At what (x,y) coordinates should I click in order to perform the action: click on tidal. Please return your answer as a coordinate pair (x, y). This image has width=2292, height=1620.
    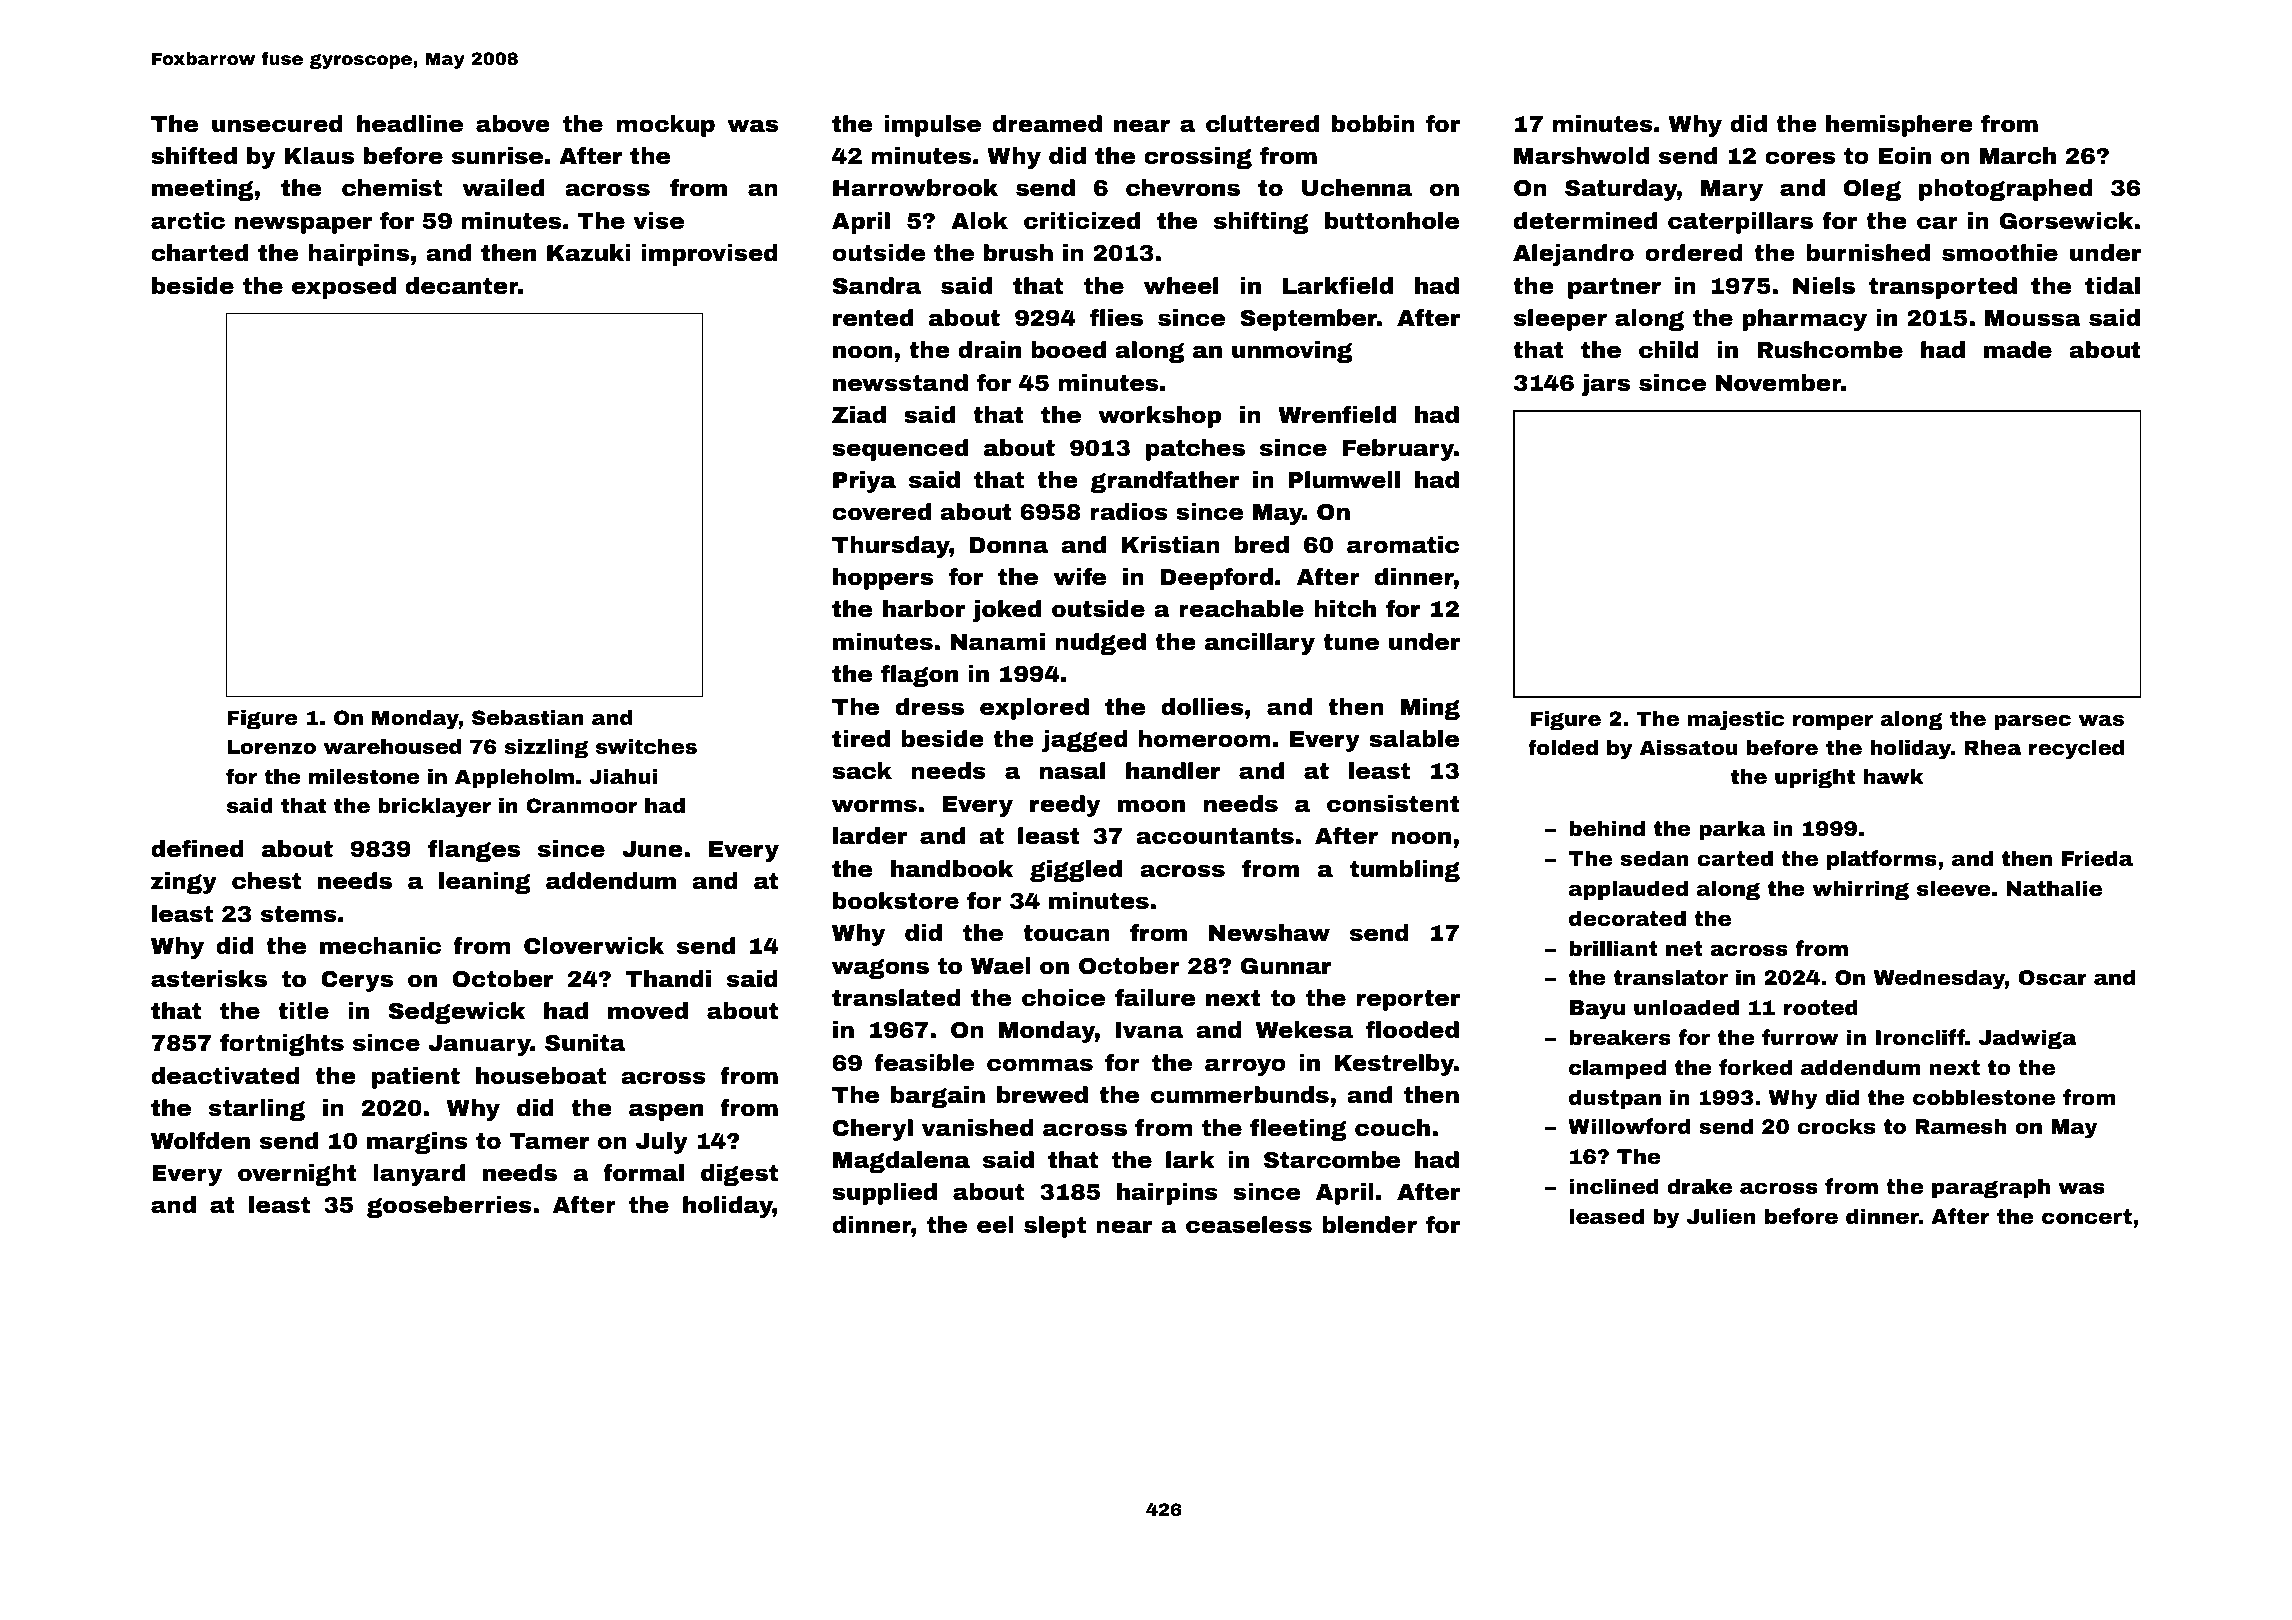
    Looking at the image, I should click on (2112, 286).
